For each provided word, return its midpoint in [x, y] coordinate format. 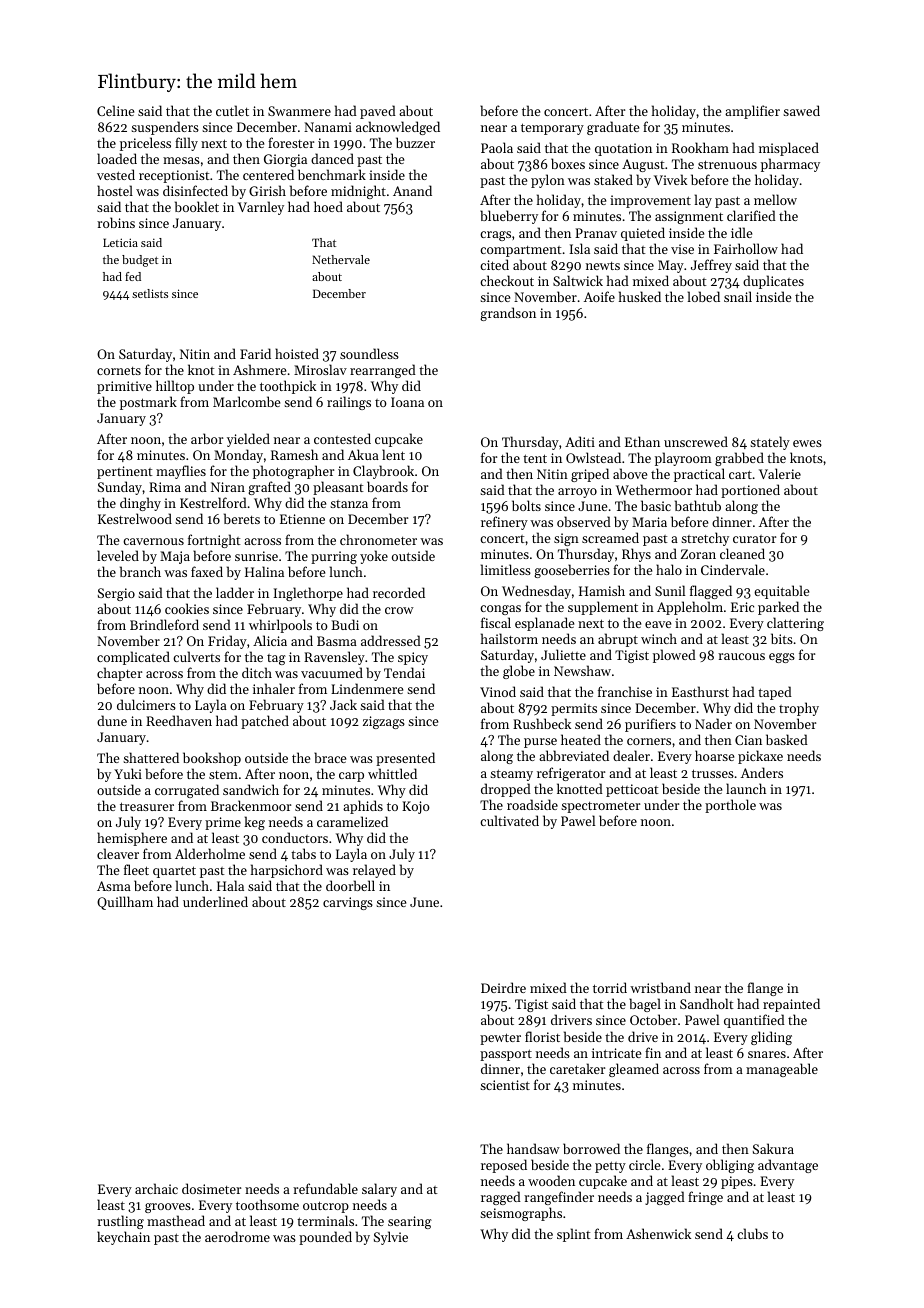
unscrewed [696, 441]
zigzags [384, 722]
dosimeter [211, 1188]
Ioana [407, 402]
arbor [207, 438]
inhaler [274, 688]
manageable [782, 1070]
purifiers [650, 725]
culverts [196, 656]
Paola [497, 147]
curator [754, 539]
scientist [505, 1085]
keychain [123, 1238]
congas [500, 610]
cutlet [232, 110]
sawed [801, 110]
